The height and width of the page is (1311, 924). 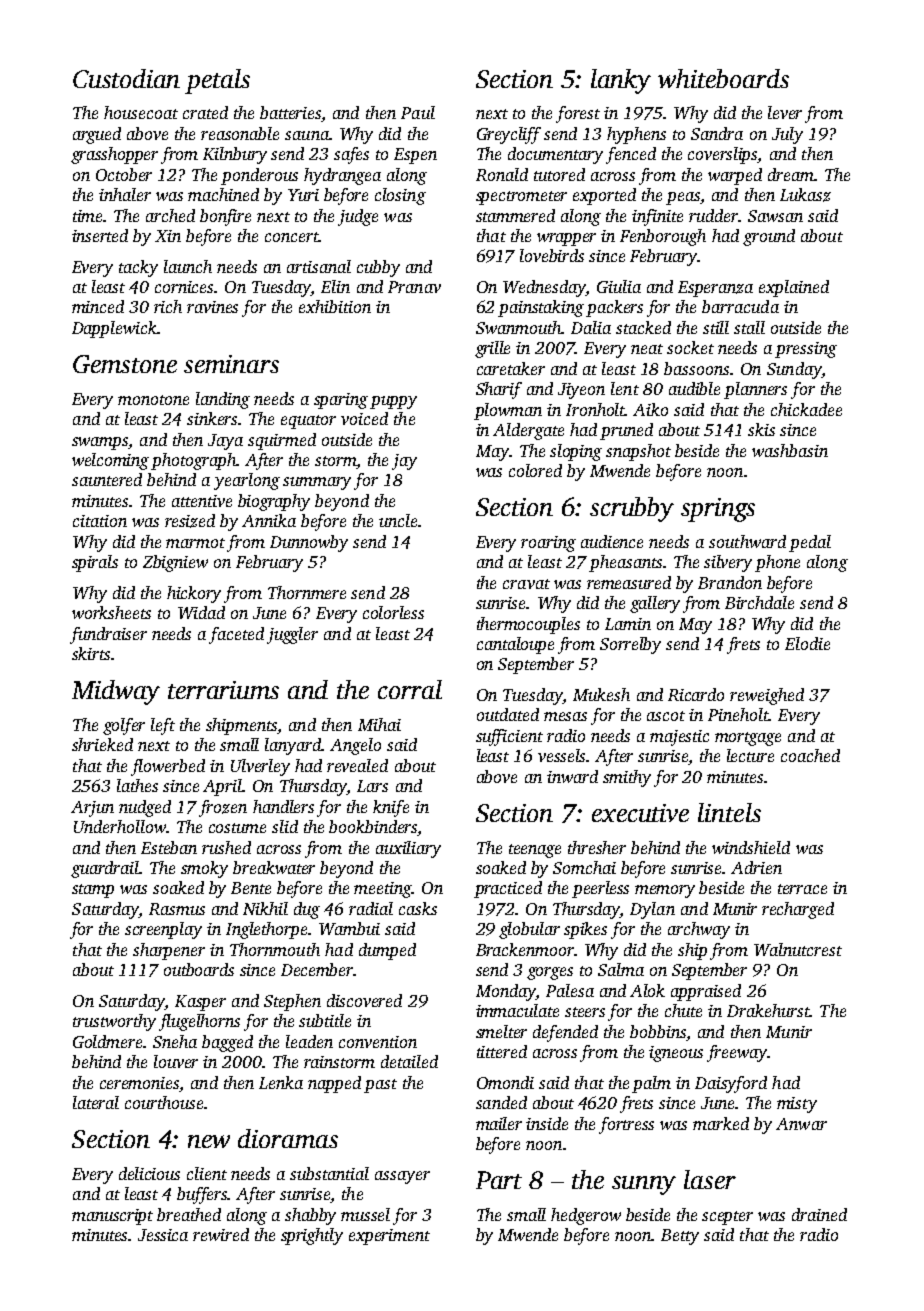 What do you see at coordinates (578, 114) in the page?
I see `forest` at bounding box center [578, 114].
